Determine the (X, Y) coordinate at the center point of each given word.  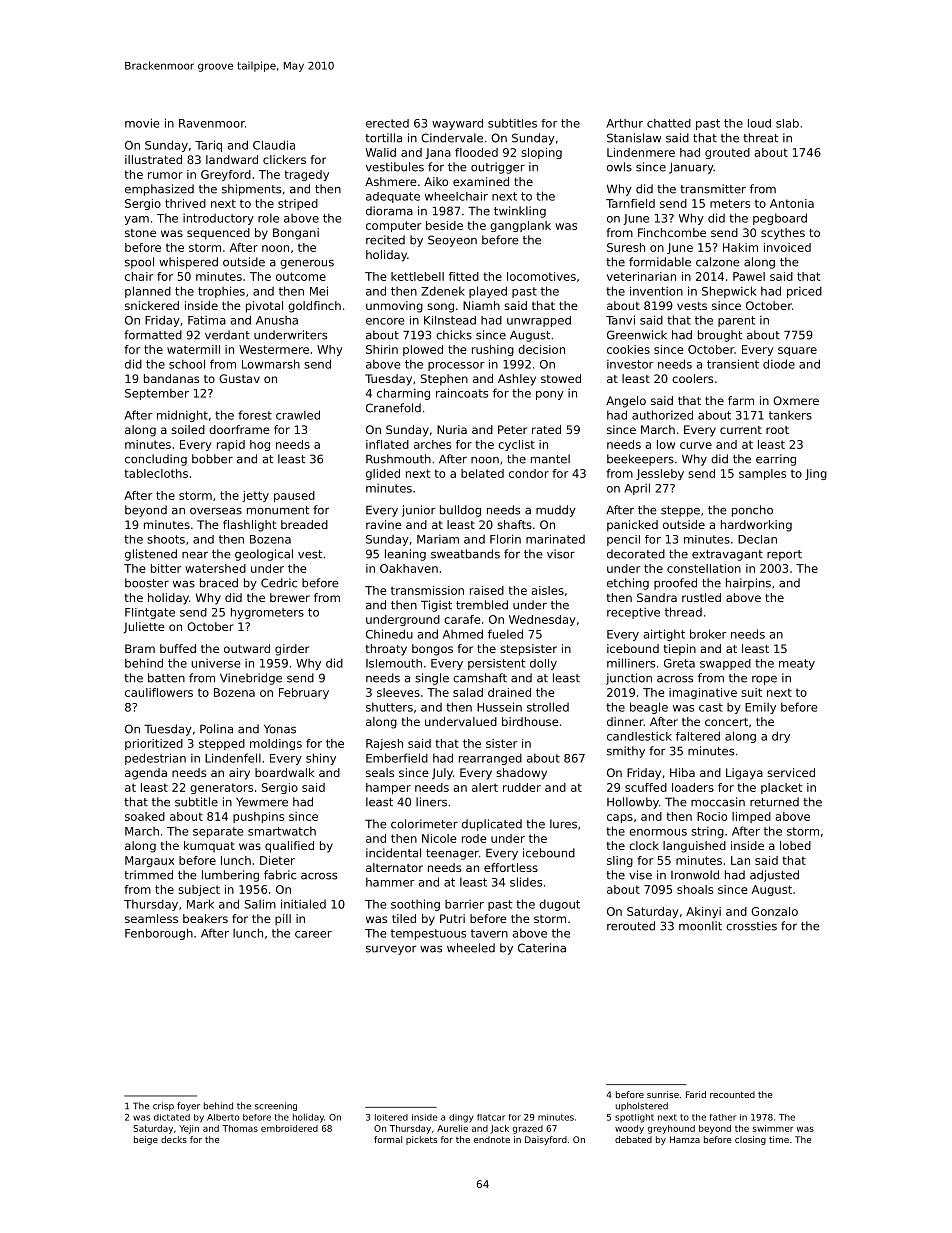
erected (387, 123)
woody (629, 1129)
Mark (200, 904)
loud (759, 123)
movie (142, 123)
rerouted (631, 926)
